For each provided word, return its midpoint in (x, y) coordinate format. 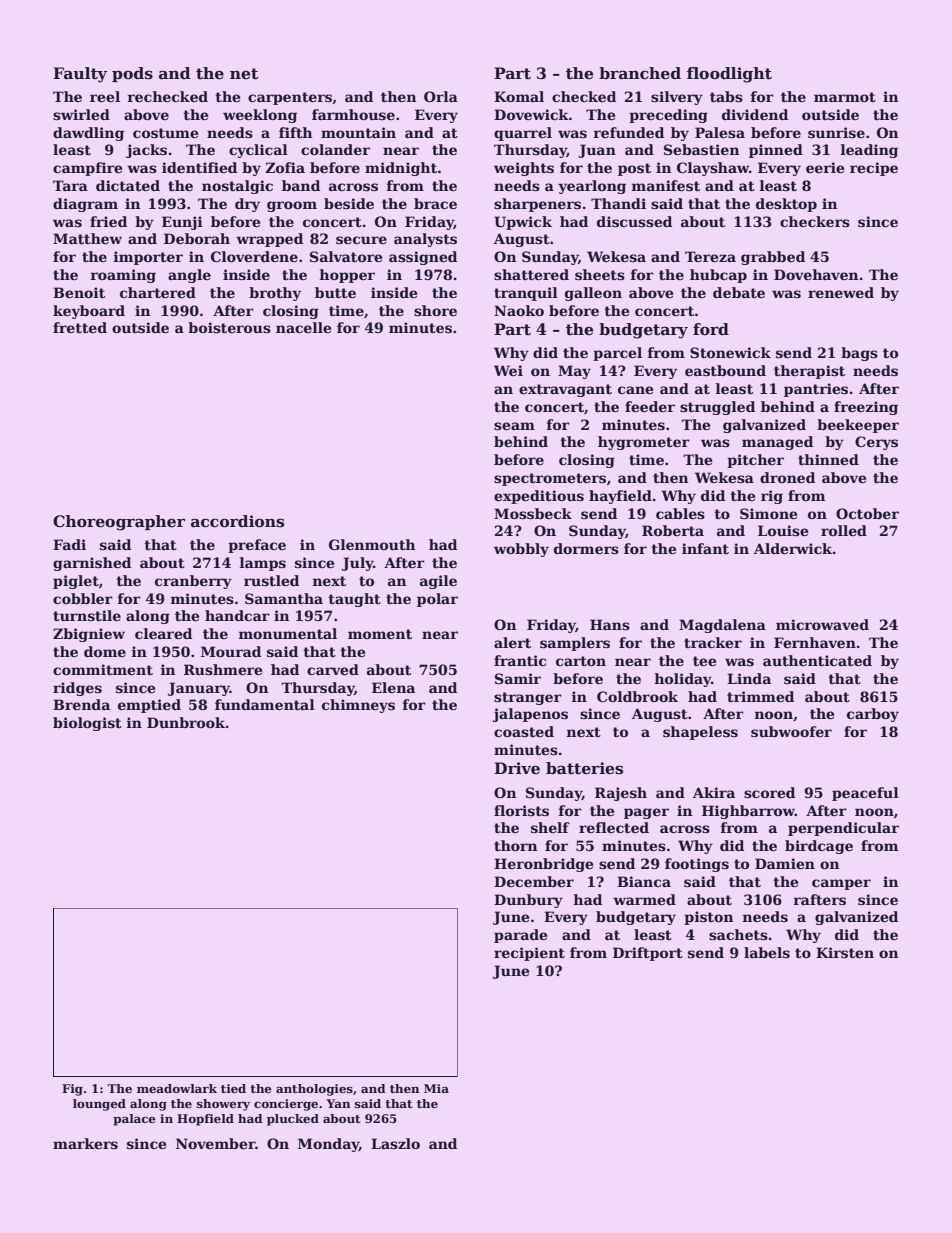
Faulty (80, 75)
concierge (286, 1105)
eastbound (725, 370)
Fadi (69, 544)
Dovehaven (816, 274)
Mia (436, 1088)
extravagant (565, 390)
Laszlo (395, 1143)
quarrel (523, 134)
